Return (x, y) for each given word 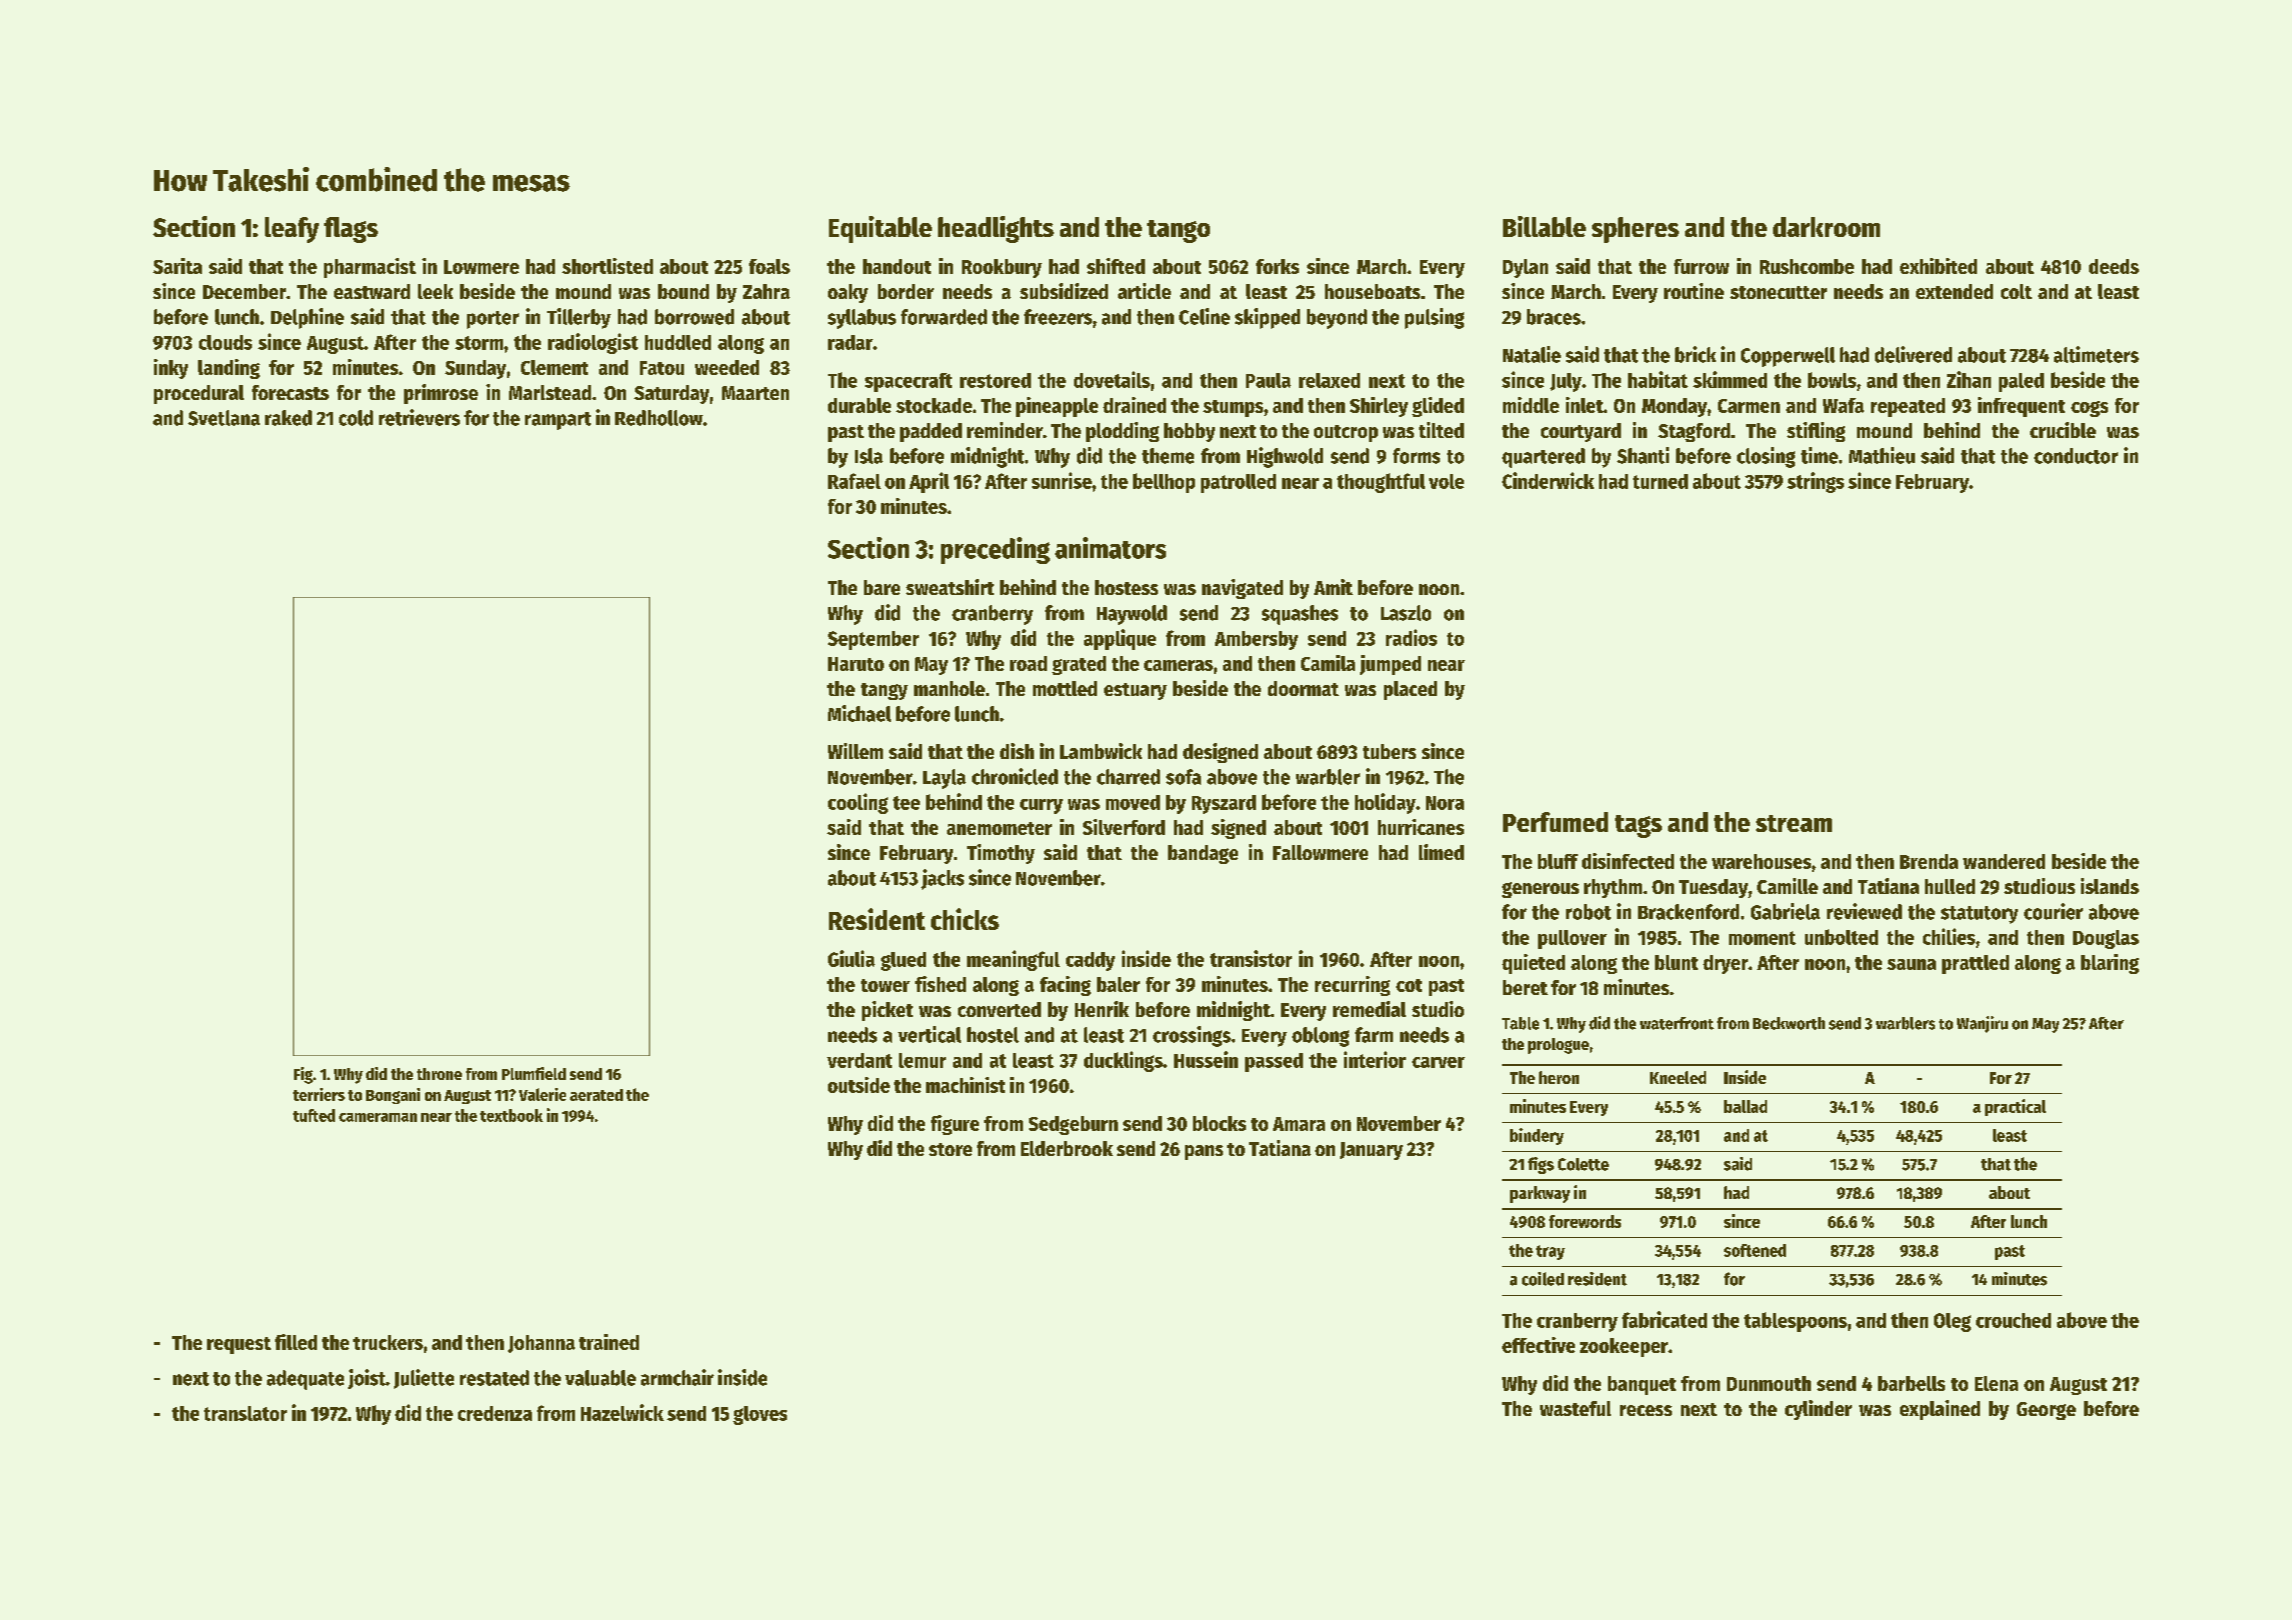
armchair (677, 1377)
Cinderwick (1548, 480)
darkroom (1826, 227)
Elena (1996, 1383)
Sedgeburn (1073, 1125)
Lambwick (1101, 751)
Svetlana (224, 418)
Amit (1333, 587)
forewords (1585, 1221)
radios (1411, 637)
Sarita (177, 266)
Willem (855, 751)
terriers (319, 1094)
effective (1538, 1345)
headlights (996, 229)
